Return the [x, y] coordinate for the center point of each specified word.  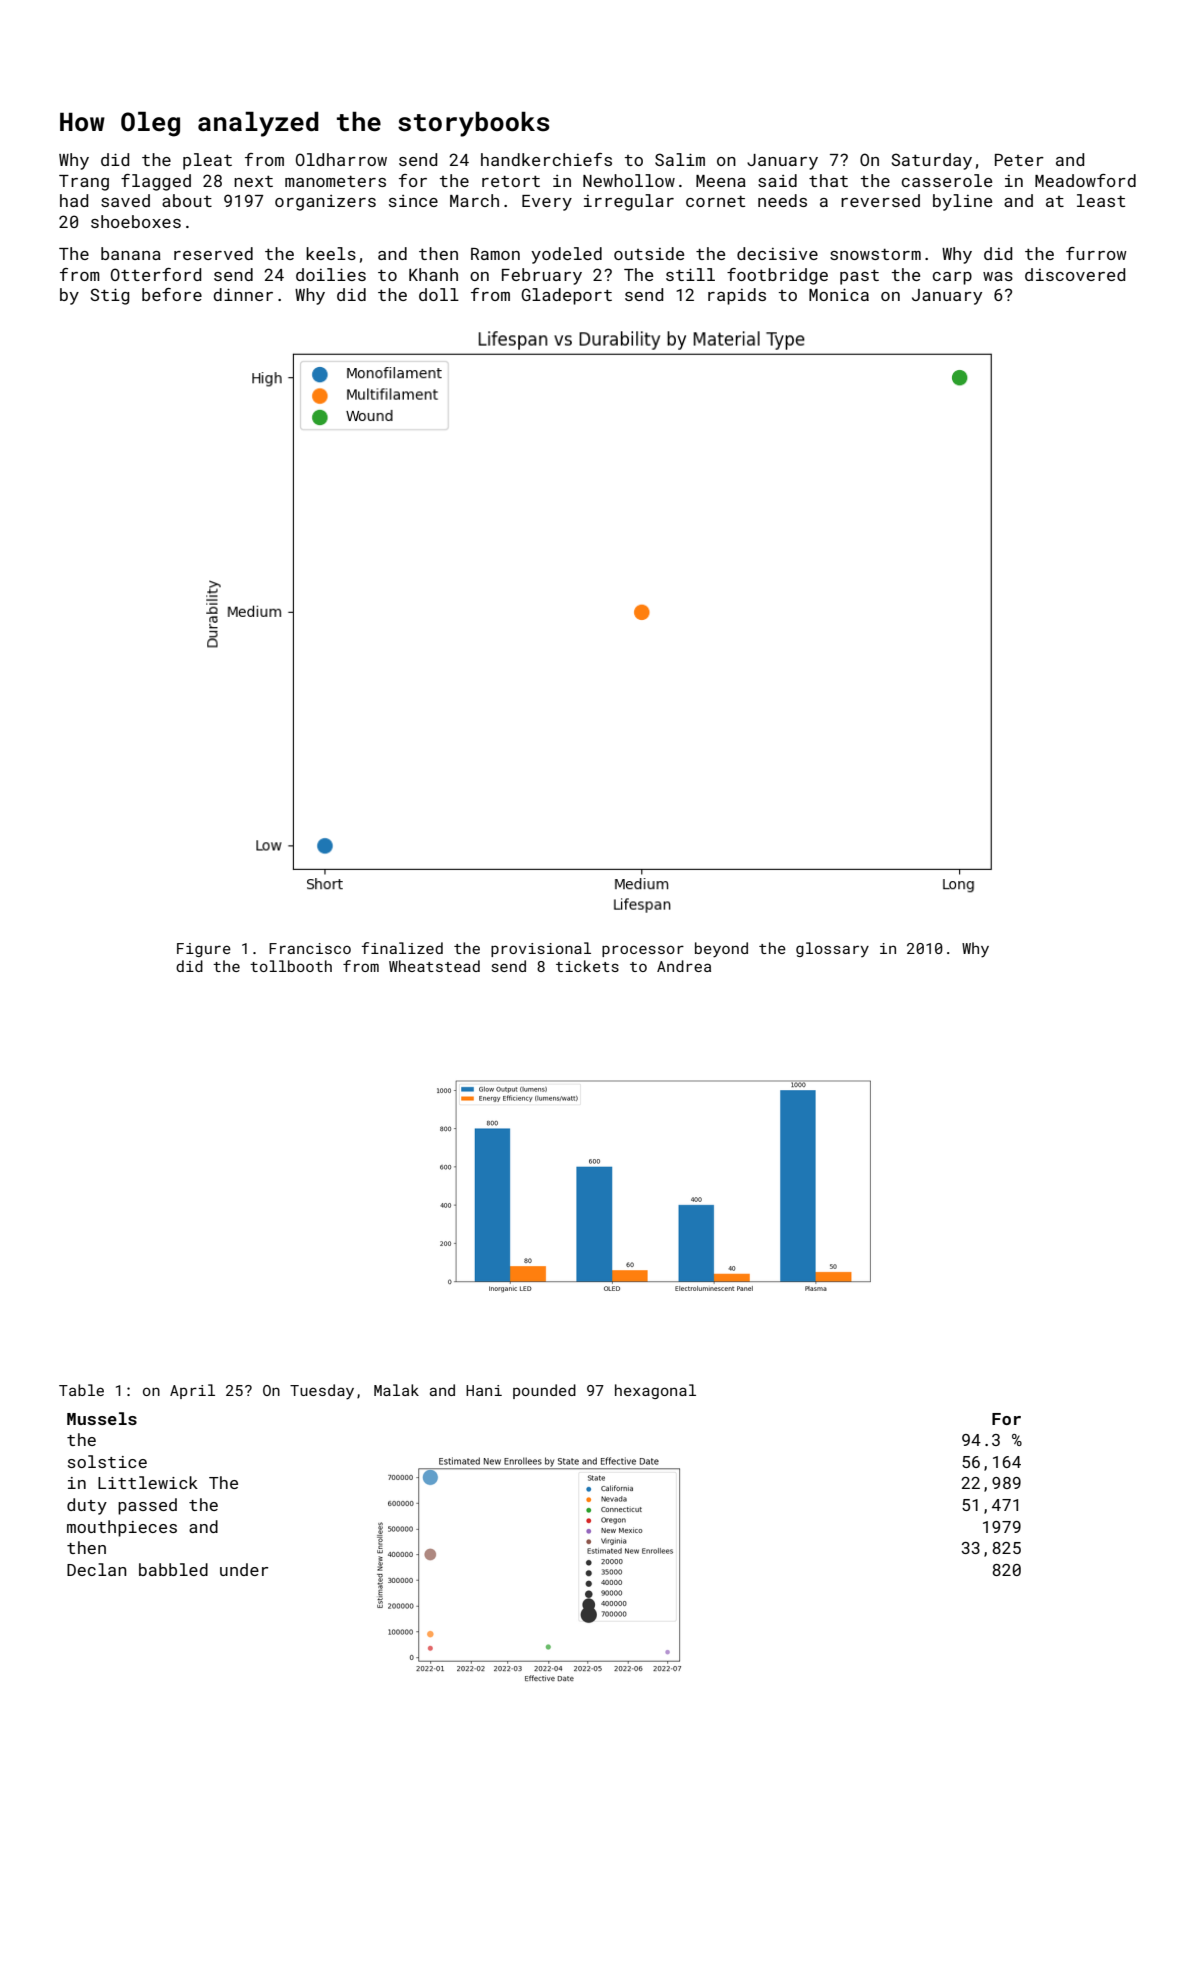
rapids [737, 296]
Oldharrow [341, 159]
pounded [544, 1391]
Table [81, 1390]
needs [782, 200]
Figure [204, 950]
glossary [832, 949]
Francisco [310, 948]
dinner [243, 294]
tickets [587, 966]
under [244, 1569]
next [253, 181]
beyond [721, 950]
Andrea [684, 966]
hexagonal [655, 1391]
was [998, 276]
